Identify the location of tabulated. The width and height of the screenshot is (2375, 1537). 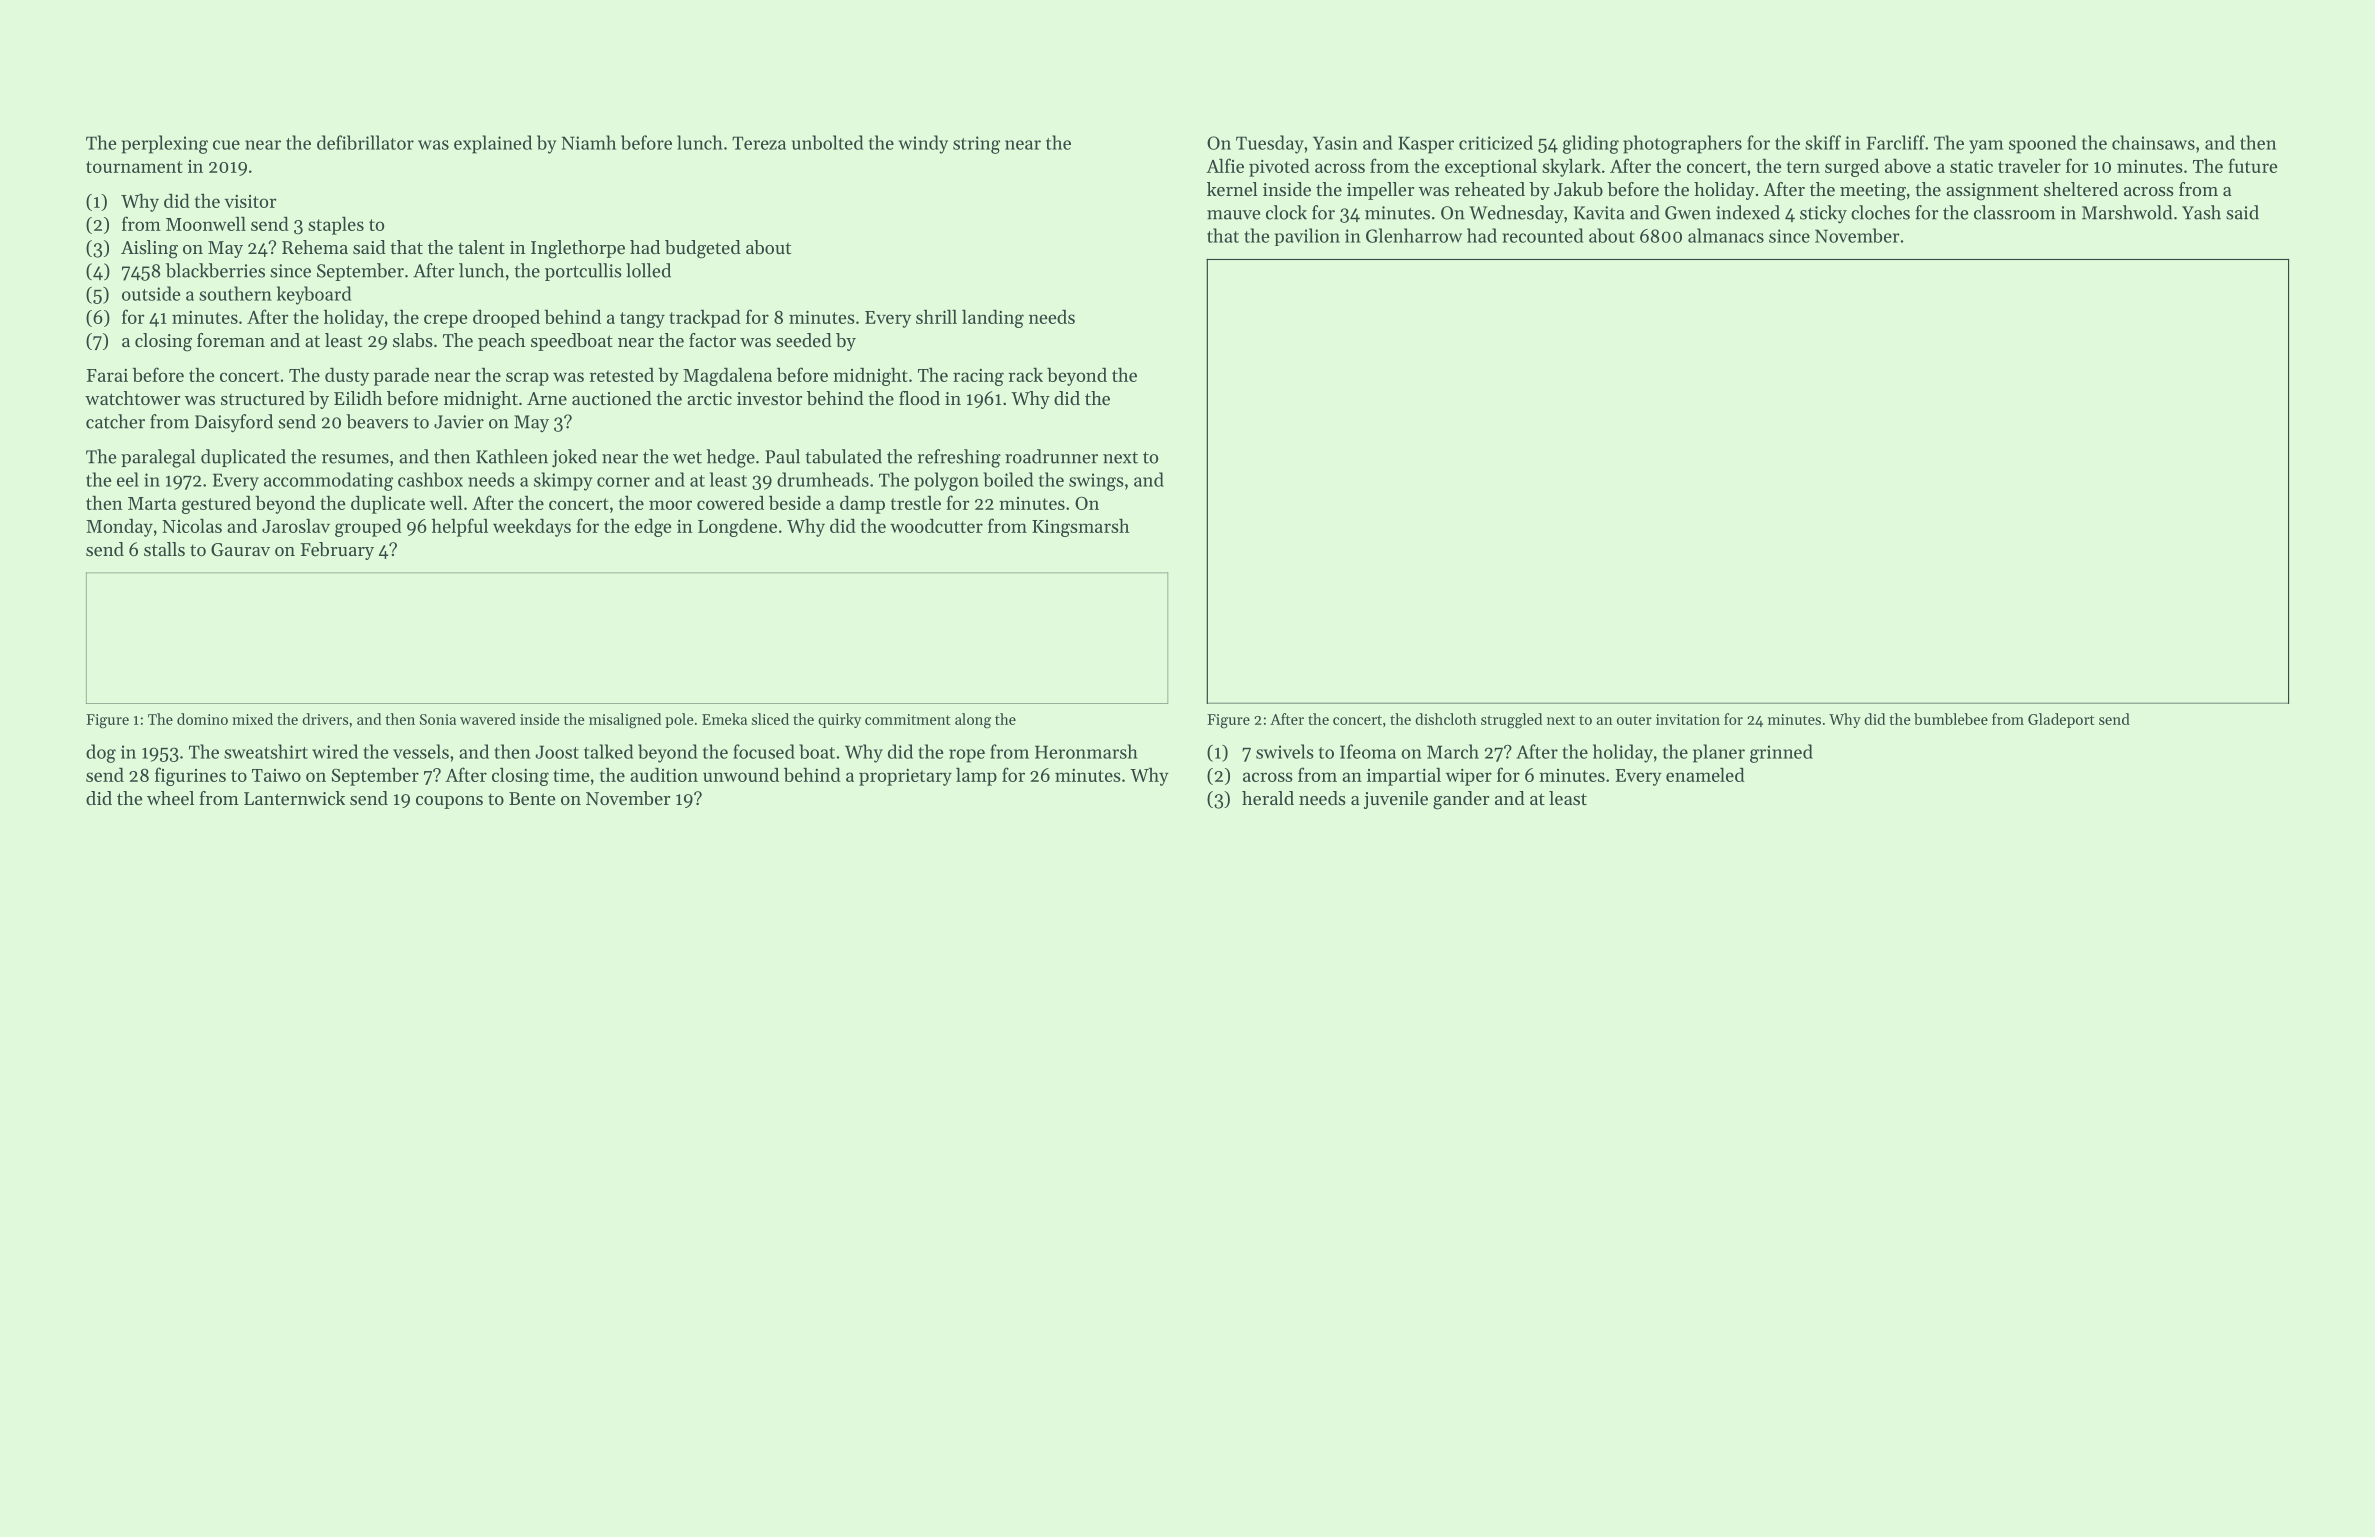
(843, 456).
